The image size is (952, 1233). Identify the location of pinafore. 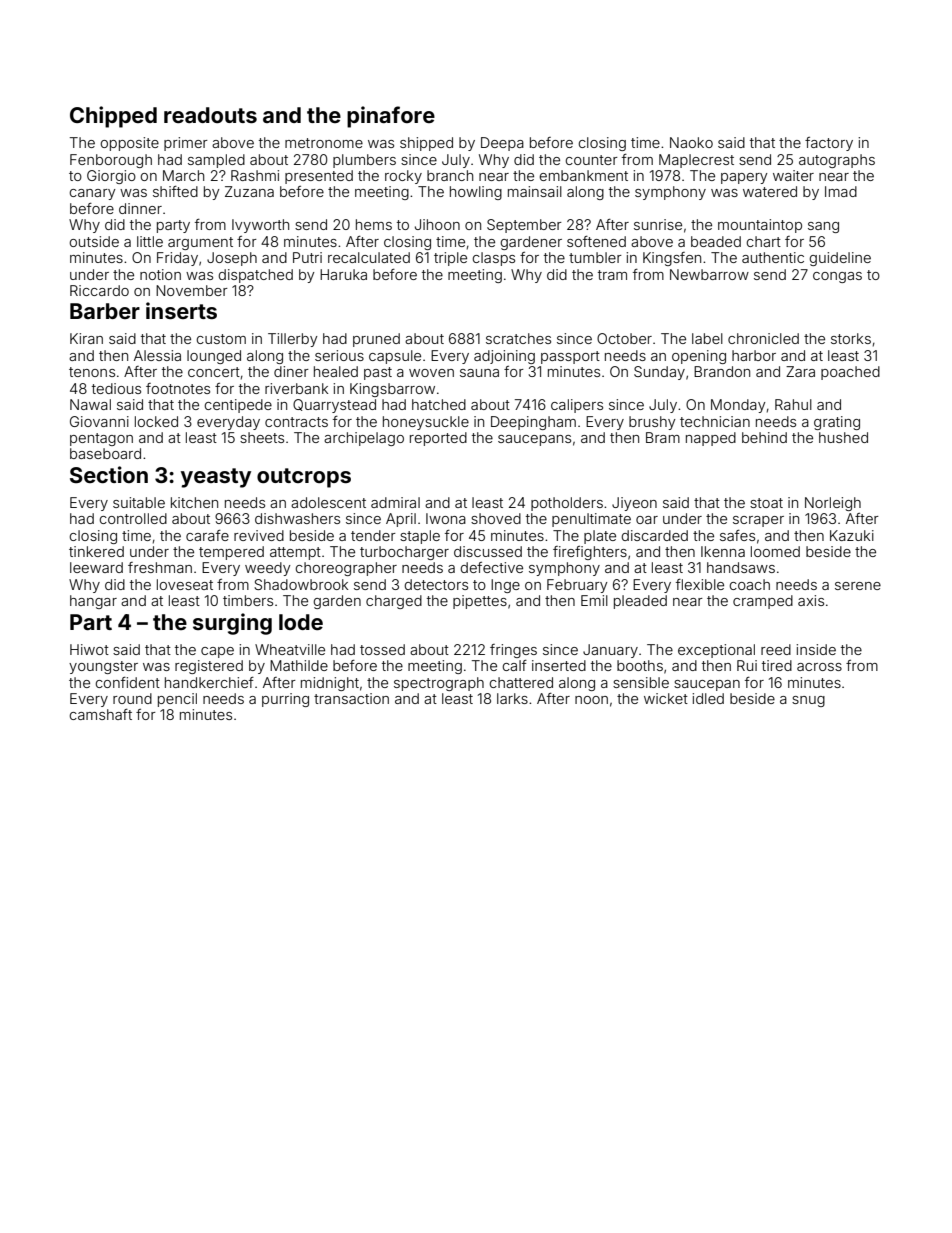
(391, 117).
